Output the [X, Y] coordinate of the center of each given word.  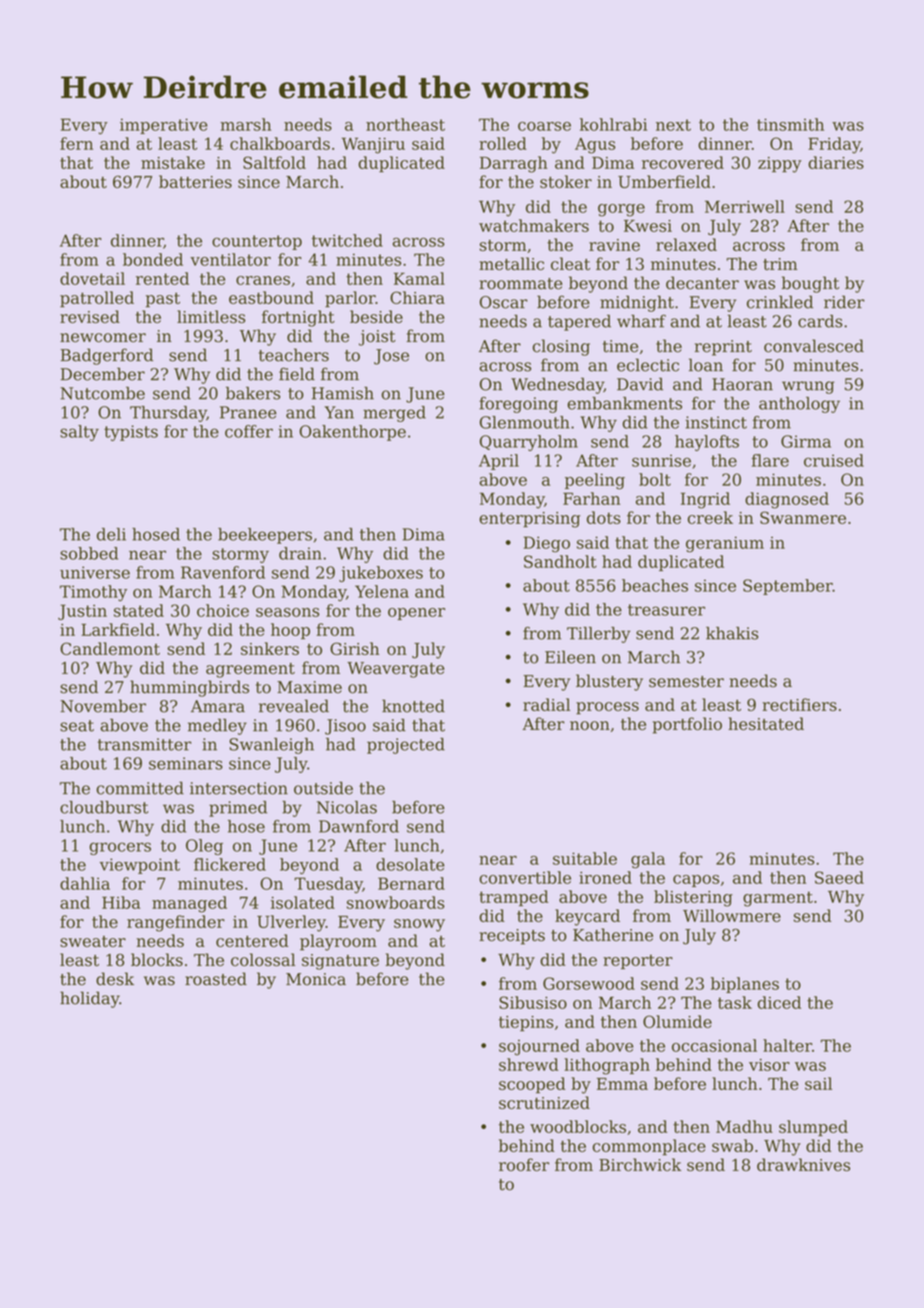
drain [300, 553]
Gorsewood [589, 983]
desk [115, 979]
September [788, 587]
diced [779, 1002]
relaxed [686, 244]
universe [95, 572]
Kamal [419, 278]
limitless [211, 316]
